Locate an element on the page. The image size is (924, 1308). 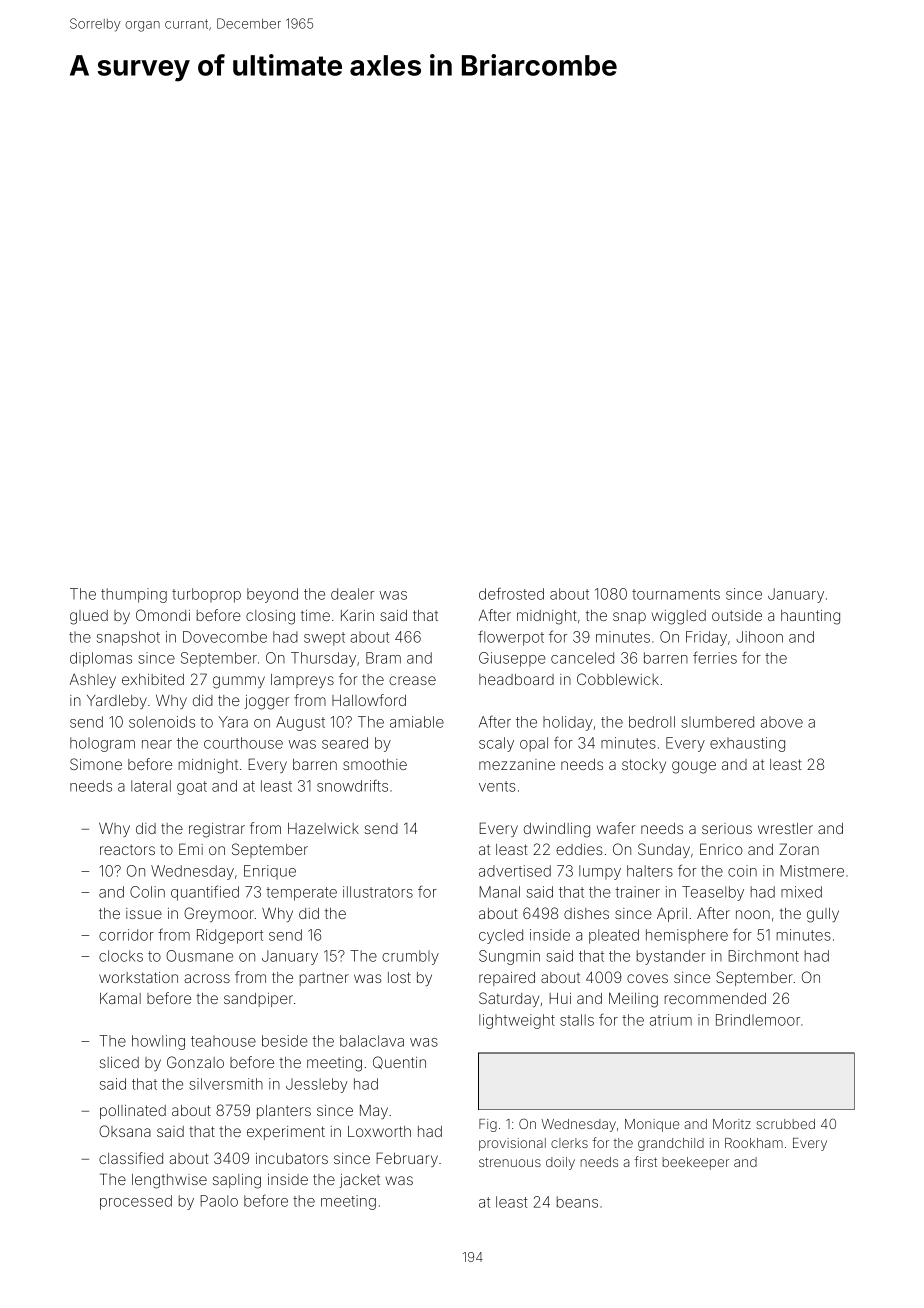
partner is located at coordinates (324, 979).
